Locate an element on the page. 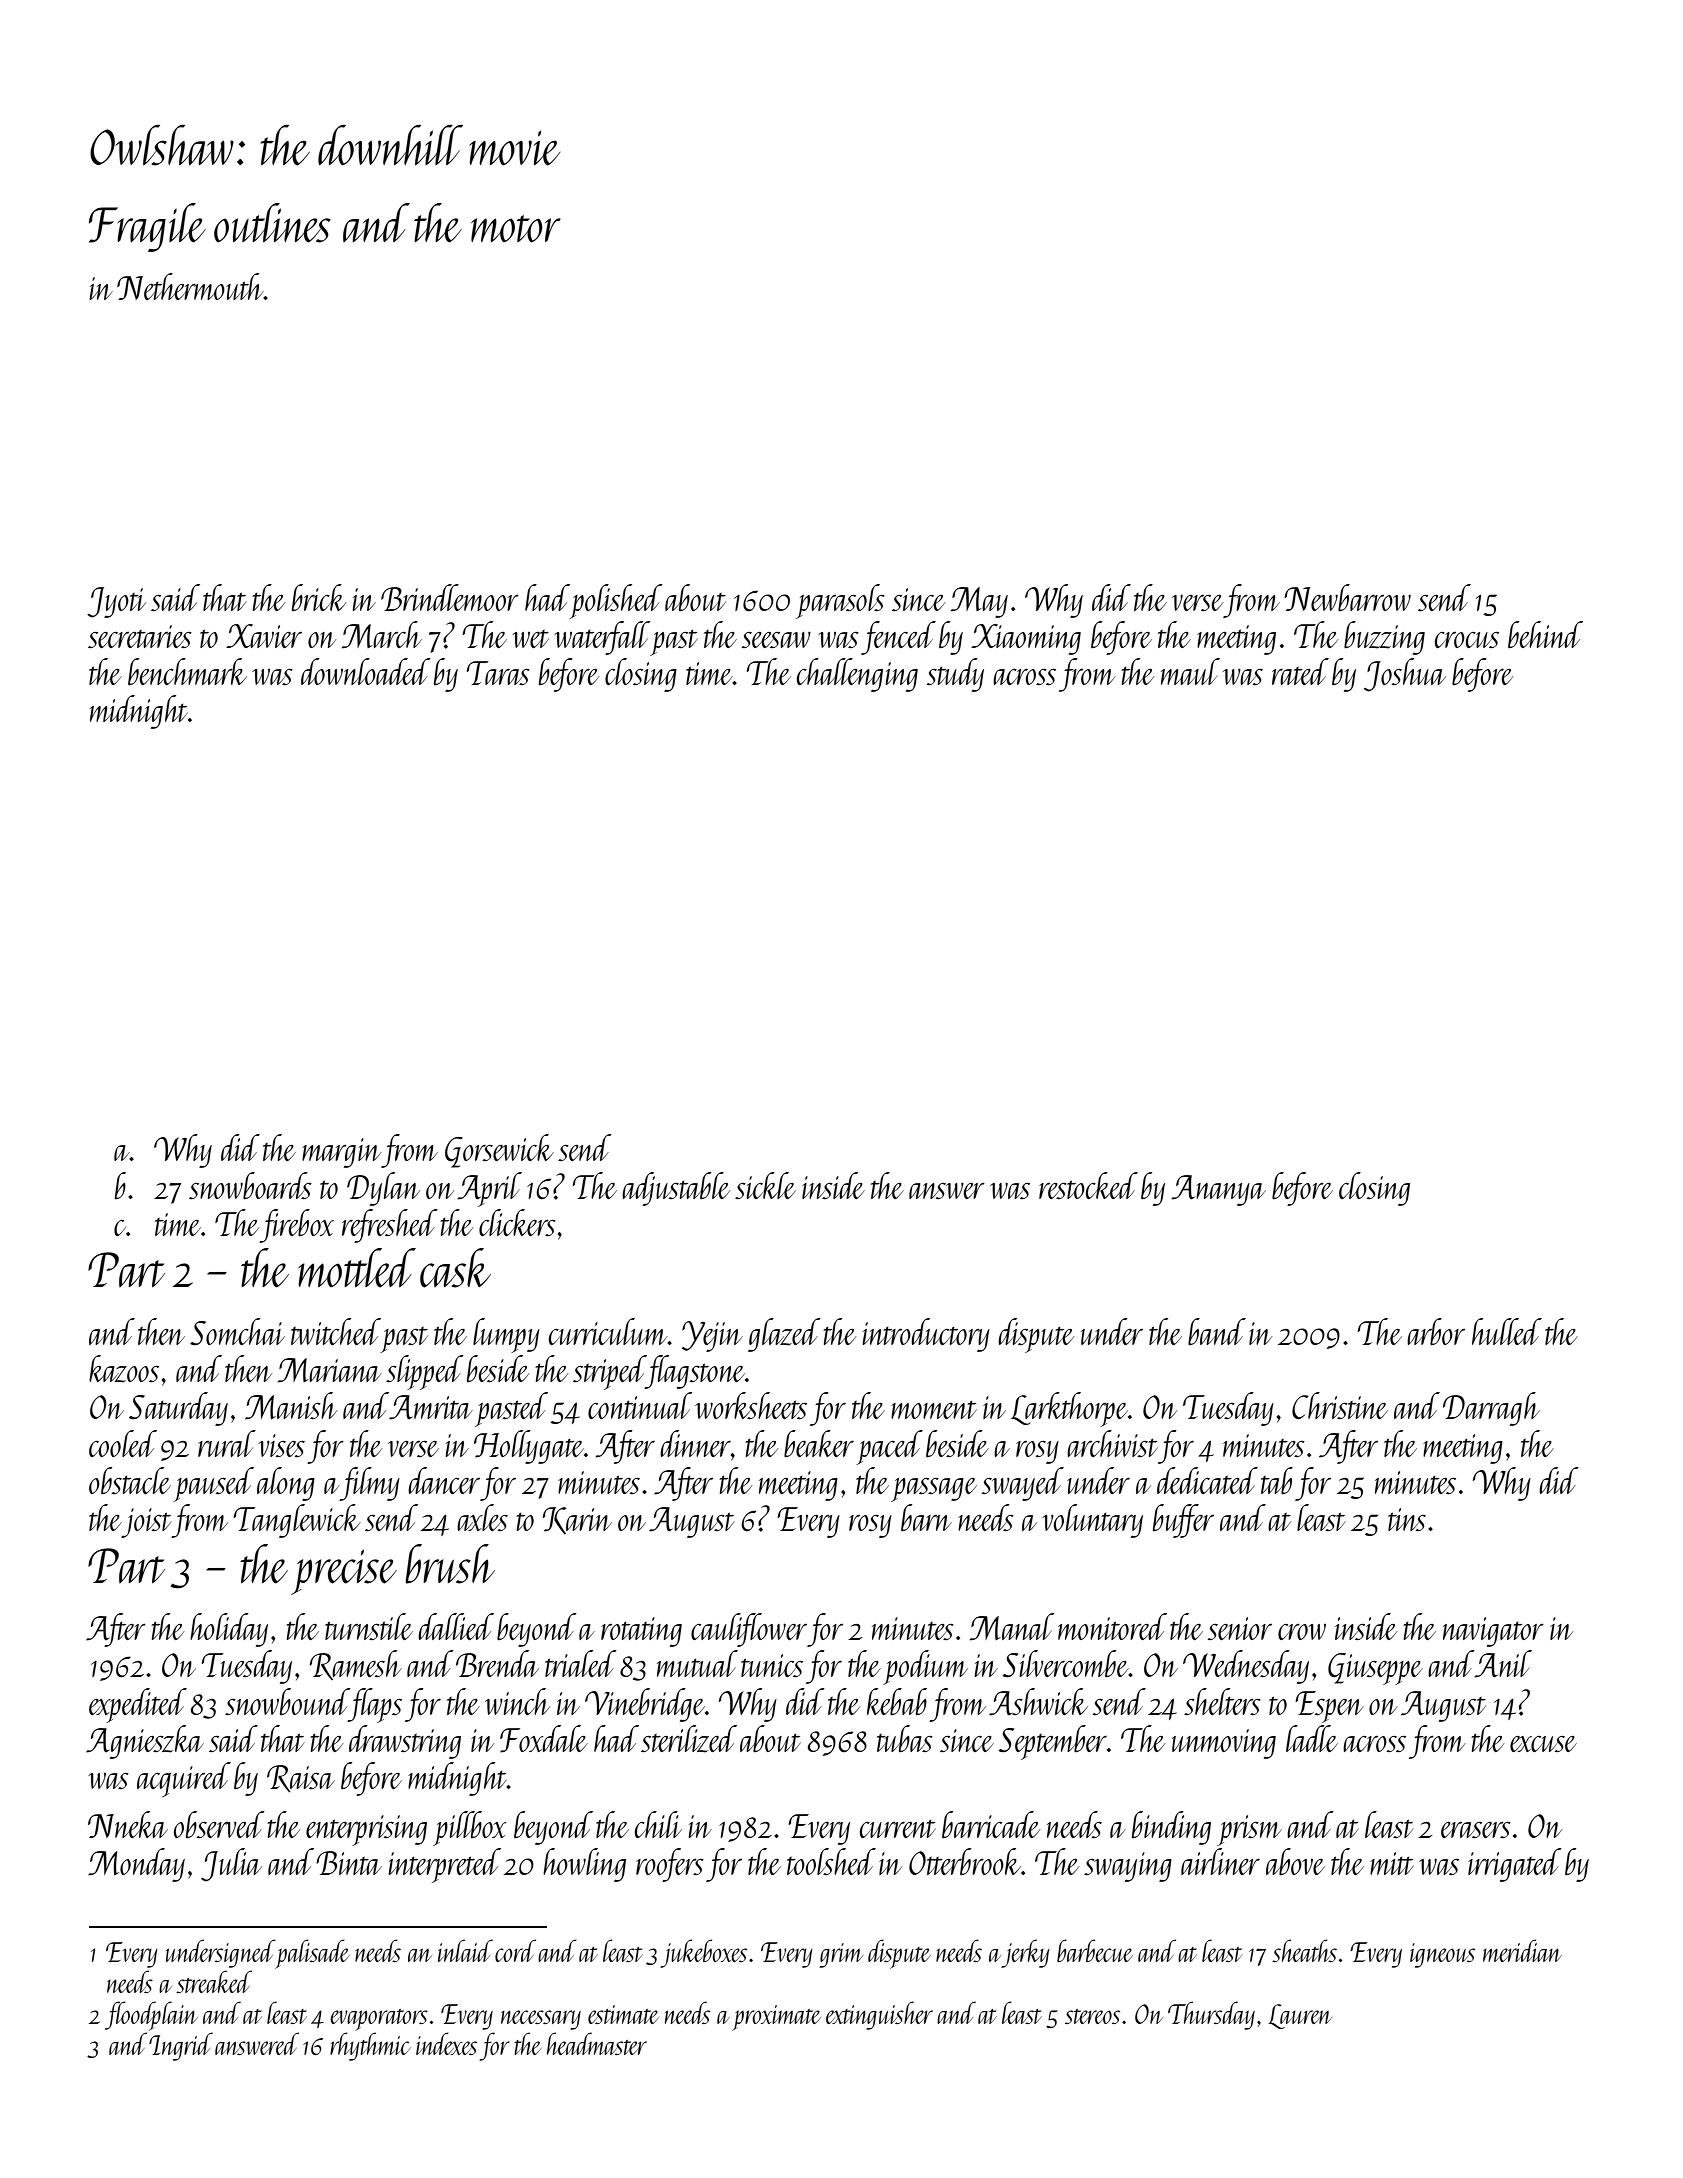 This page has width=1683, height=2178. striped is located at coordinates (609, 1372).
